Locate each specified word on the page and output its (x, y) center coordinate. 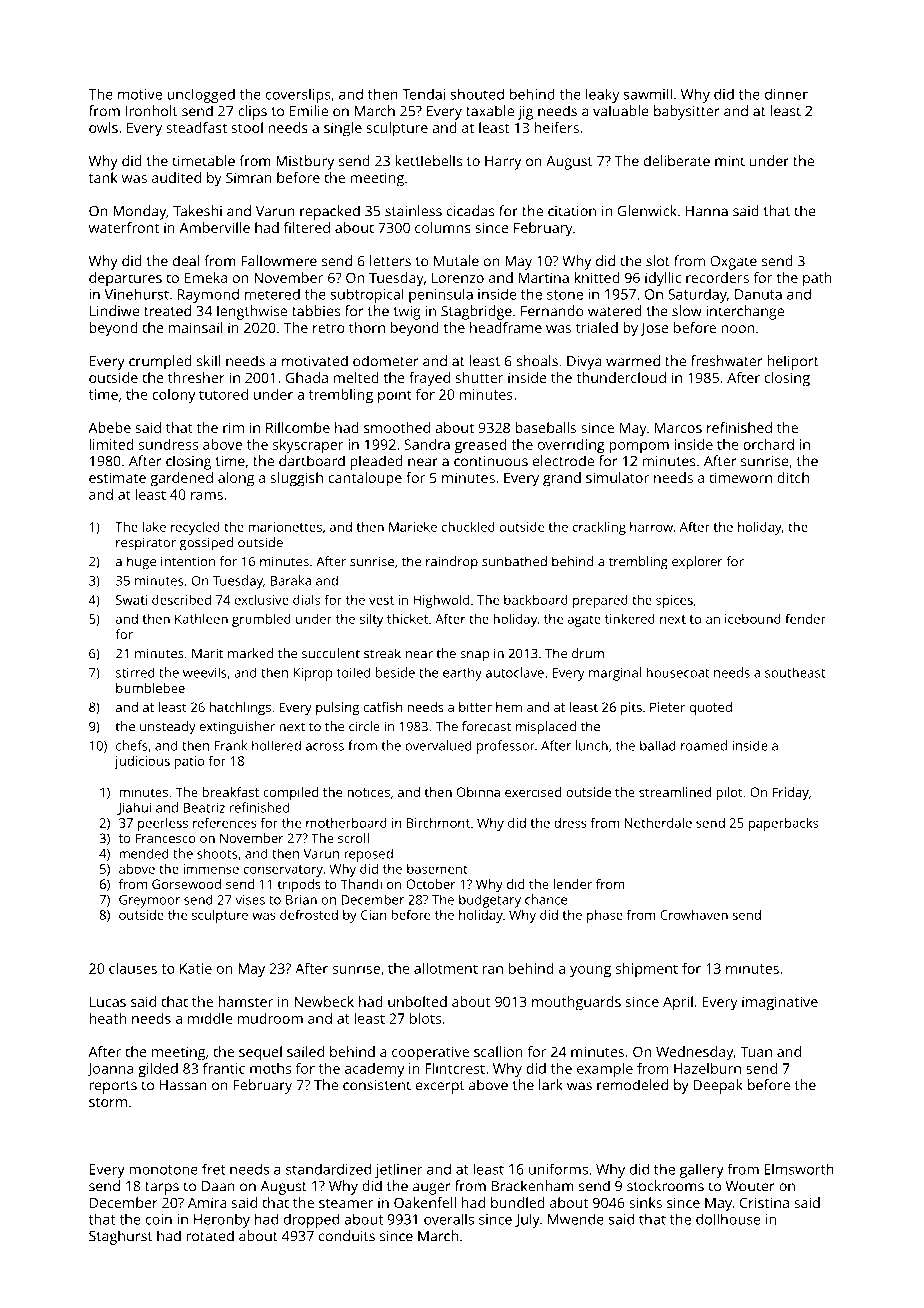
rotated (210, 1236)
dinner (786, 94)
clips (252, 112)
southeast (795, 672)
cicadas (471, 211)
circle (364, 726)
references (225, 822)
